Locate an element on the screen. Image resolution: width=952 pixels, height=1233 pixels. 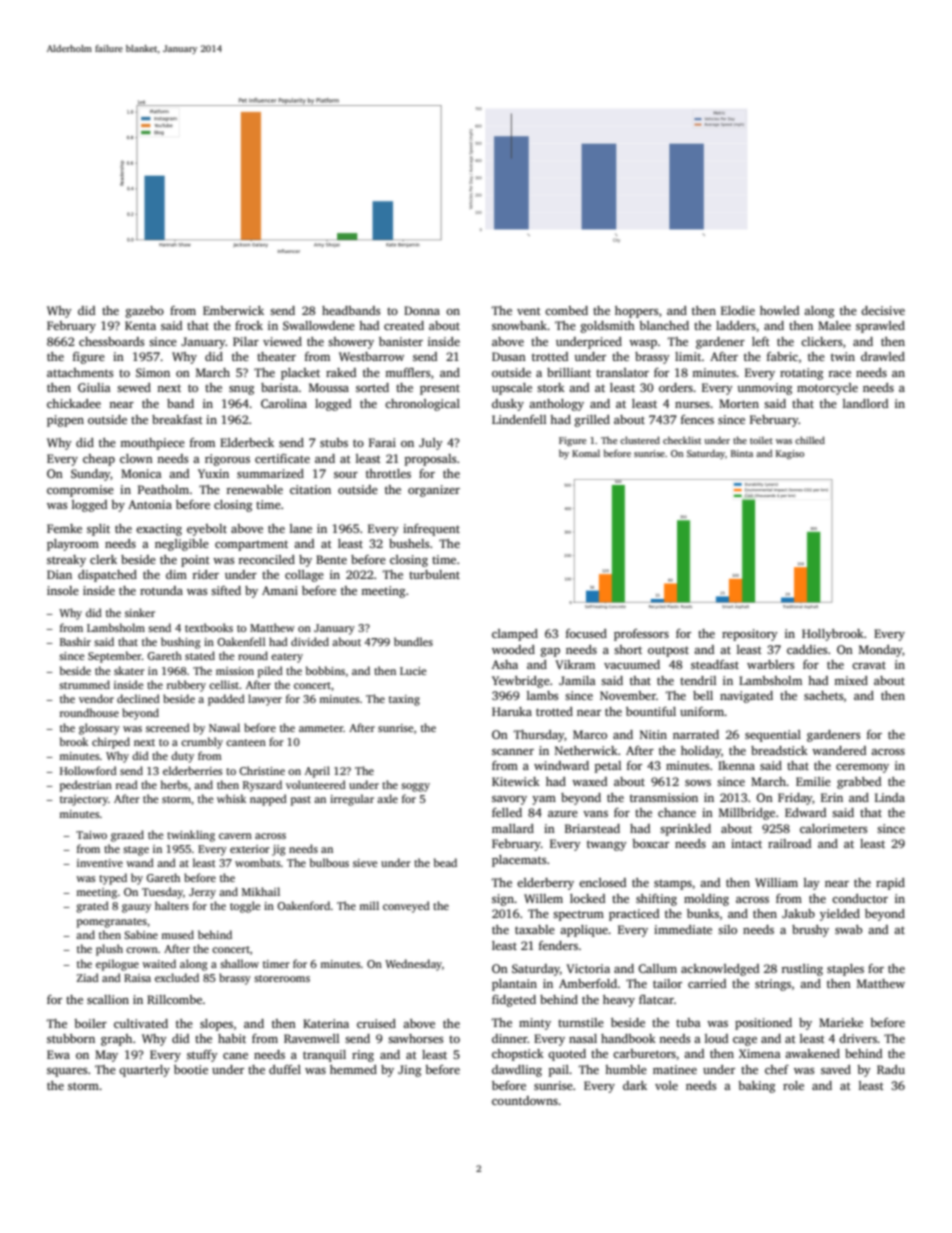
conveyed is located at coordinates (406, 907).
